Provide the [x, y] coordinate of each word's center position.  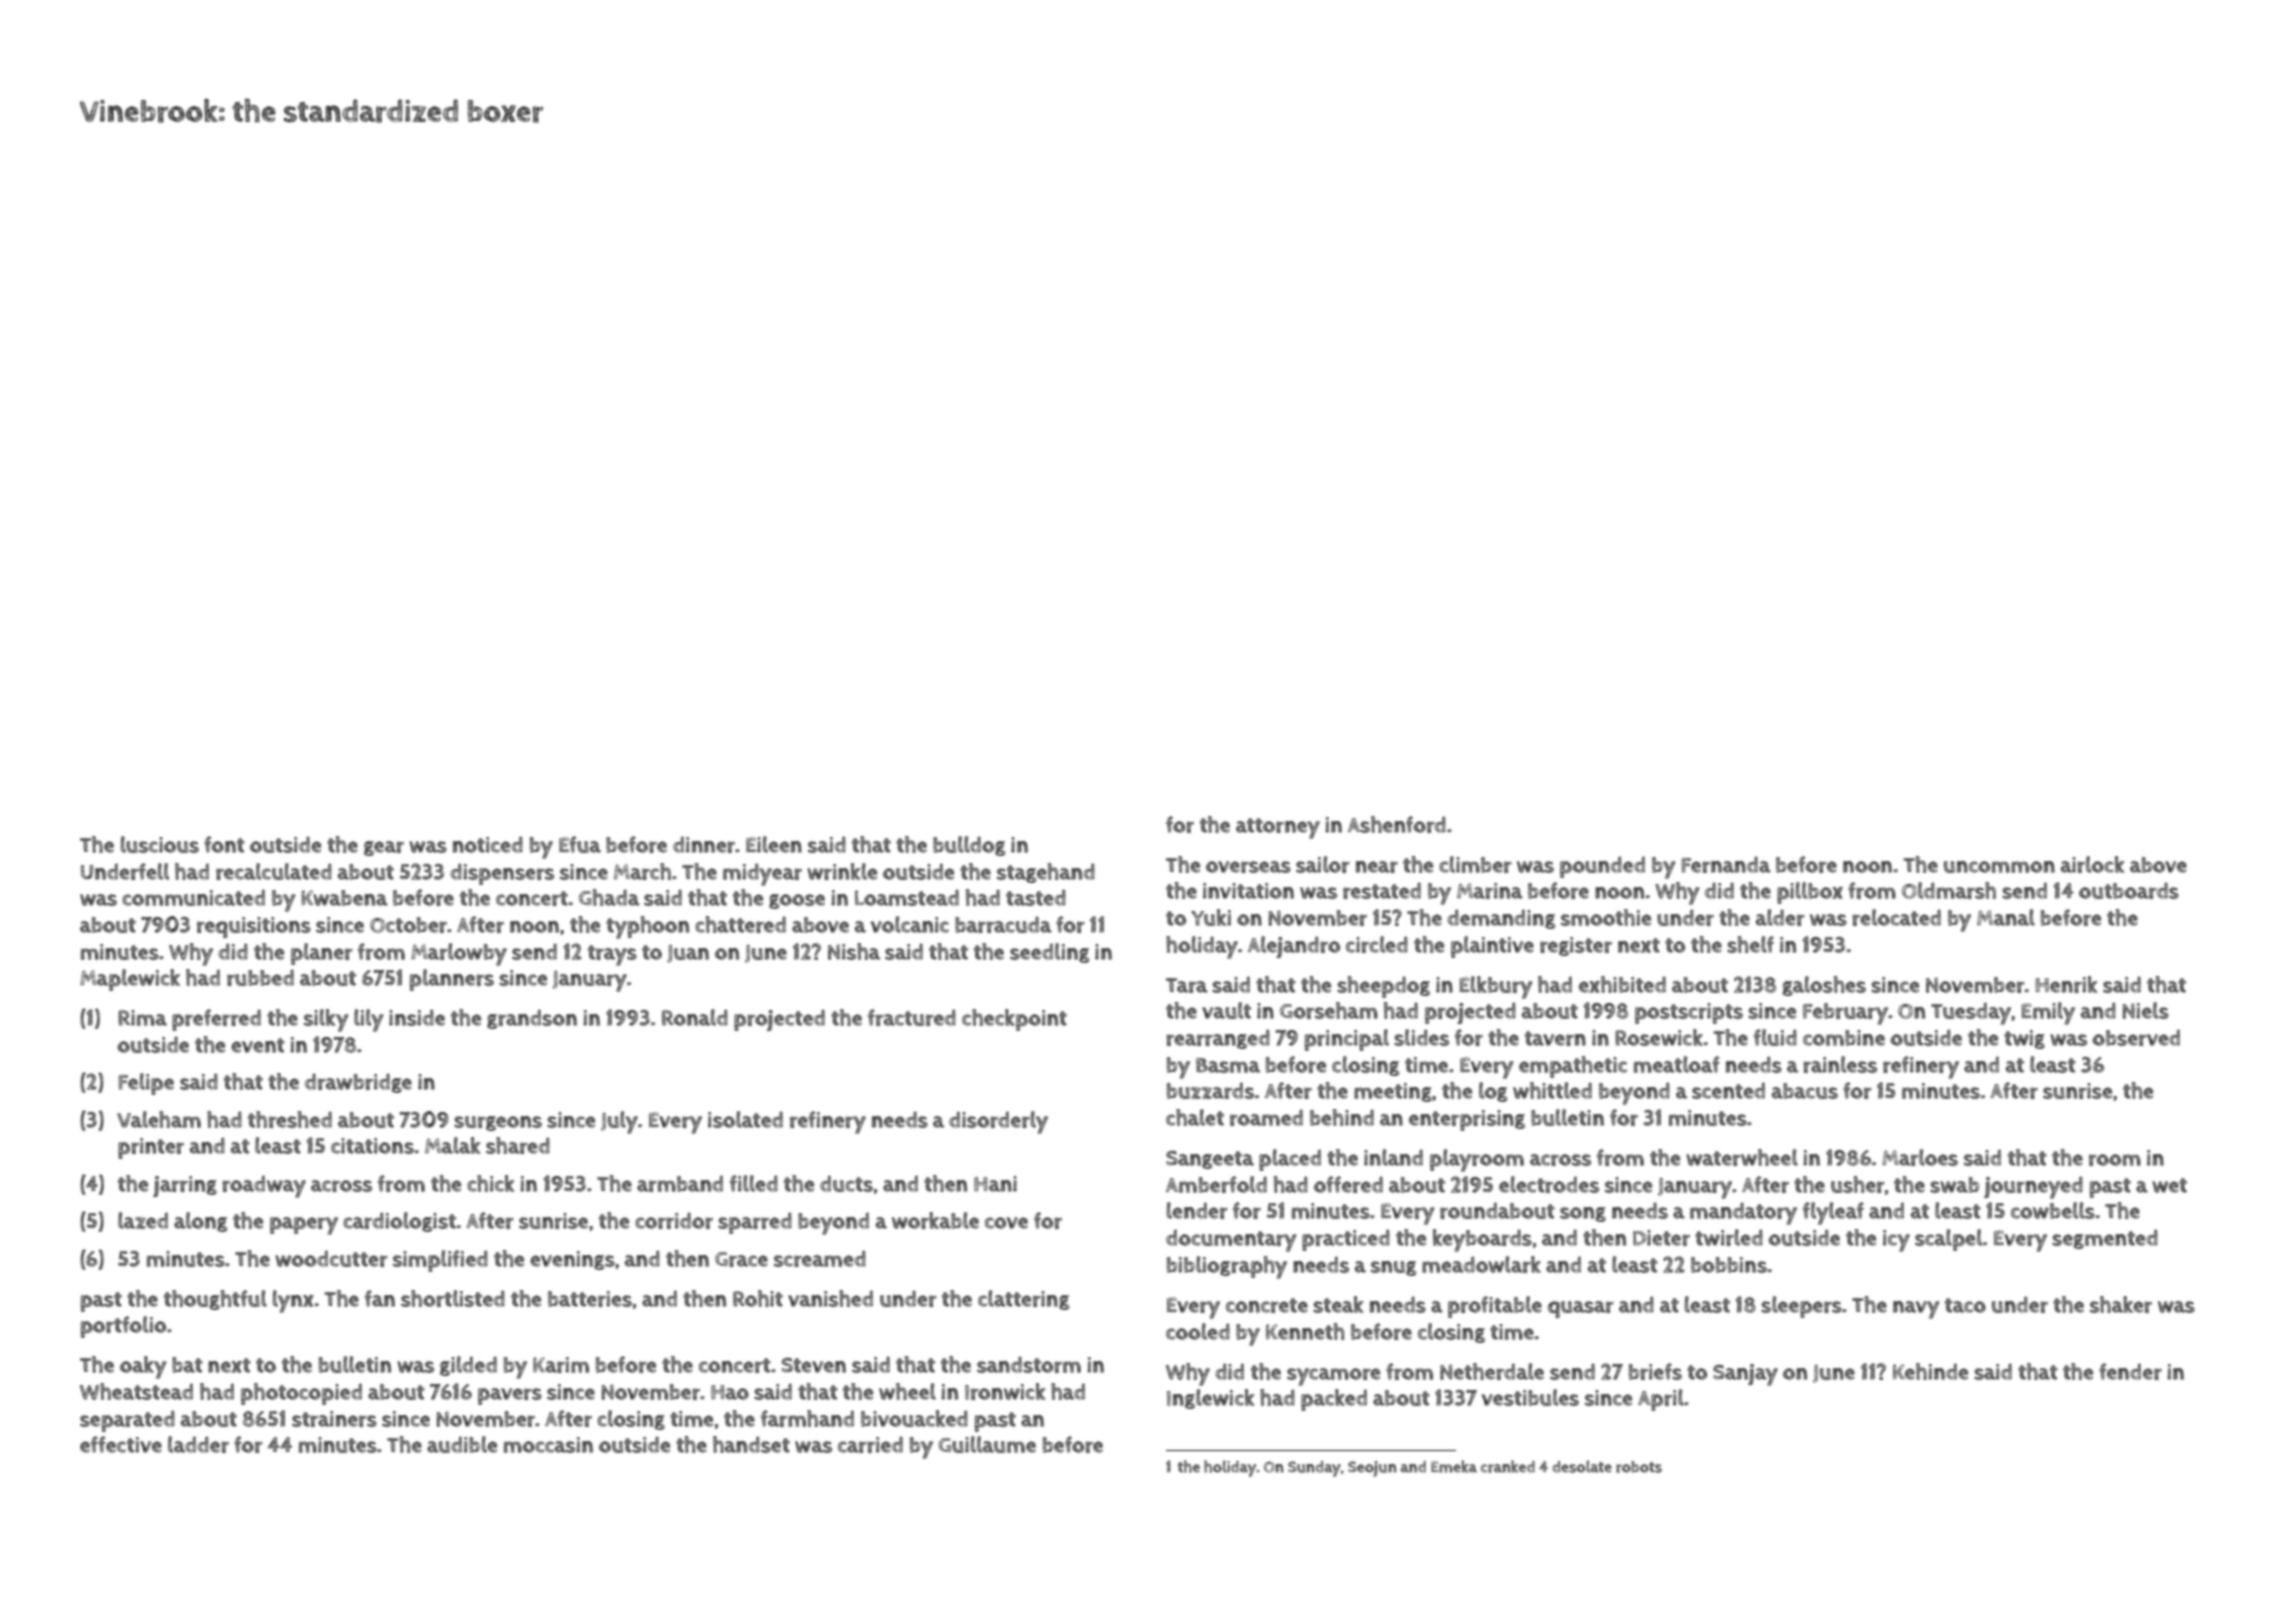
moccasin [548, 1445]
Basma [1228, 1065]
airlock [2093, 864]
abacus [1805, 1091]
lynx [293, 1301]
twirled [1729, 1237]
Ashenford [1397, 824]
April [1661, 1400]
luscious [160, 844]
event [258, 1045]
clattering [1024, 1300]
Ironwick [1005, 1391]
